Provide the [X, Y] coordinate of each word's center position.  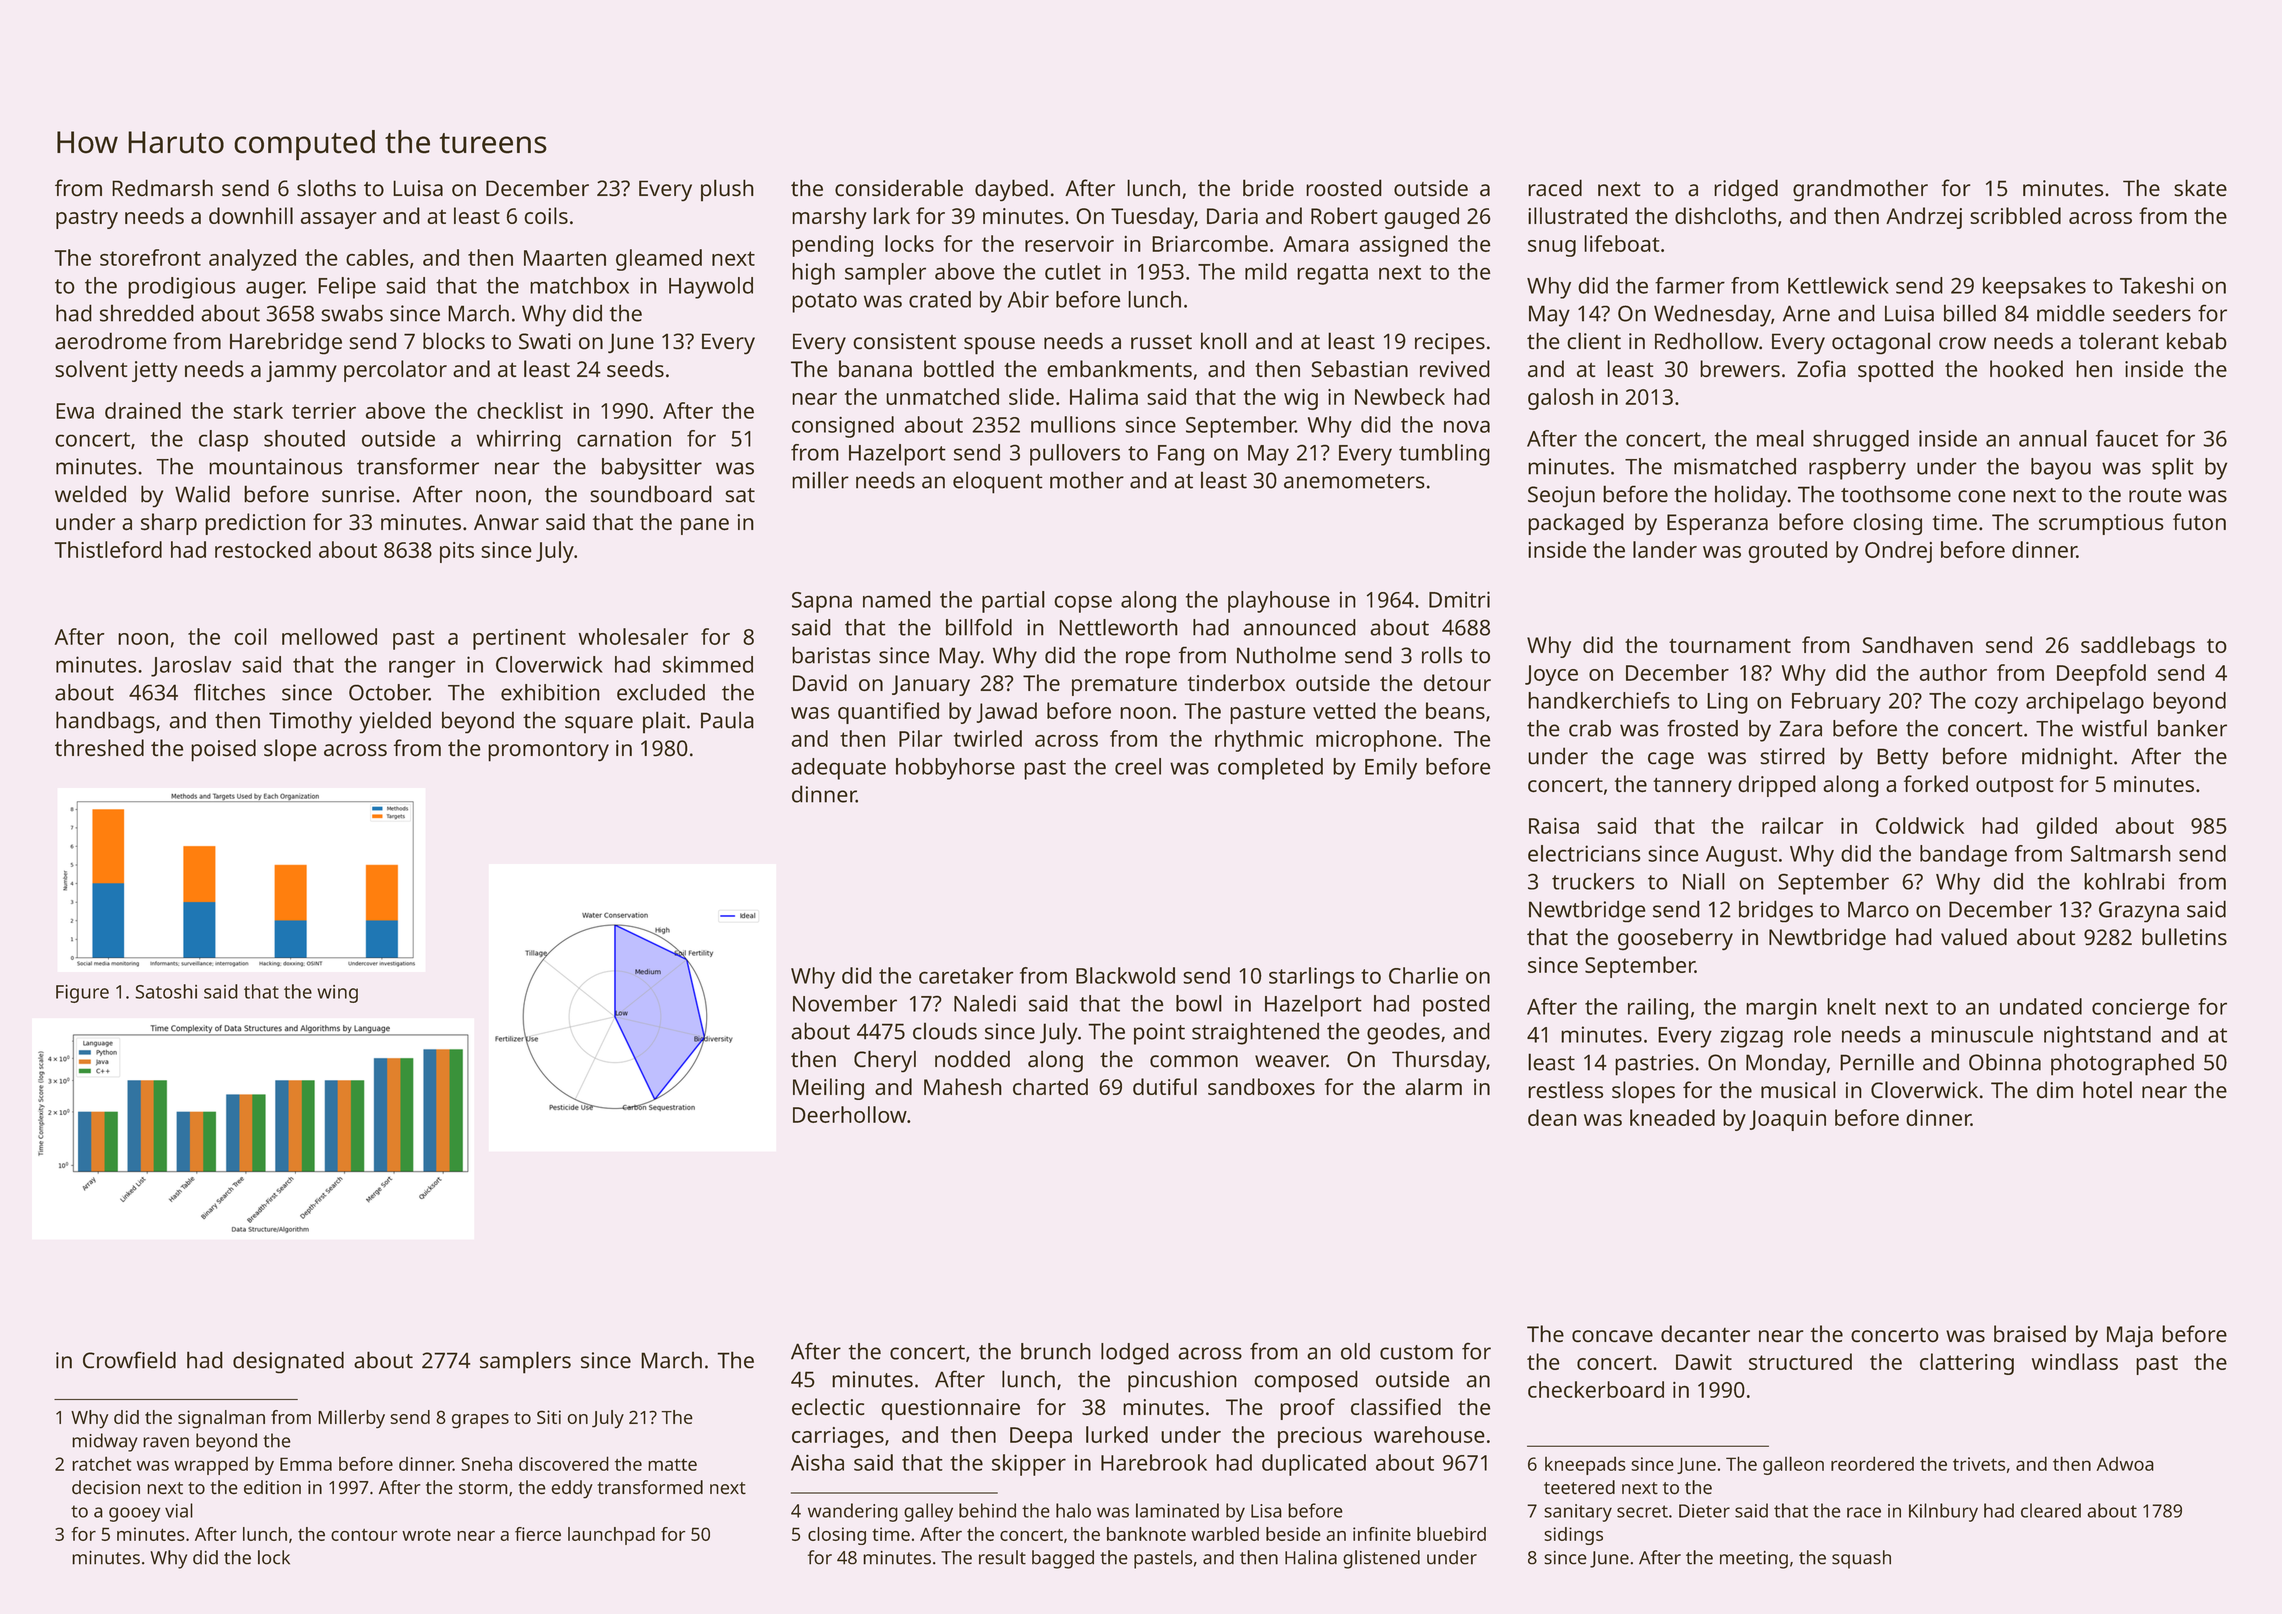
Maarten [565, 258]
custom [1416, 1352]
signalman [221, 1419]
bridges [1776, 911]
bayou [2061, 469]
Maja [2130, 1336]
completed [1270, 769]
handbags [105, 722]
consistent [904, 341]
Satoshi [166, 991]
